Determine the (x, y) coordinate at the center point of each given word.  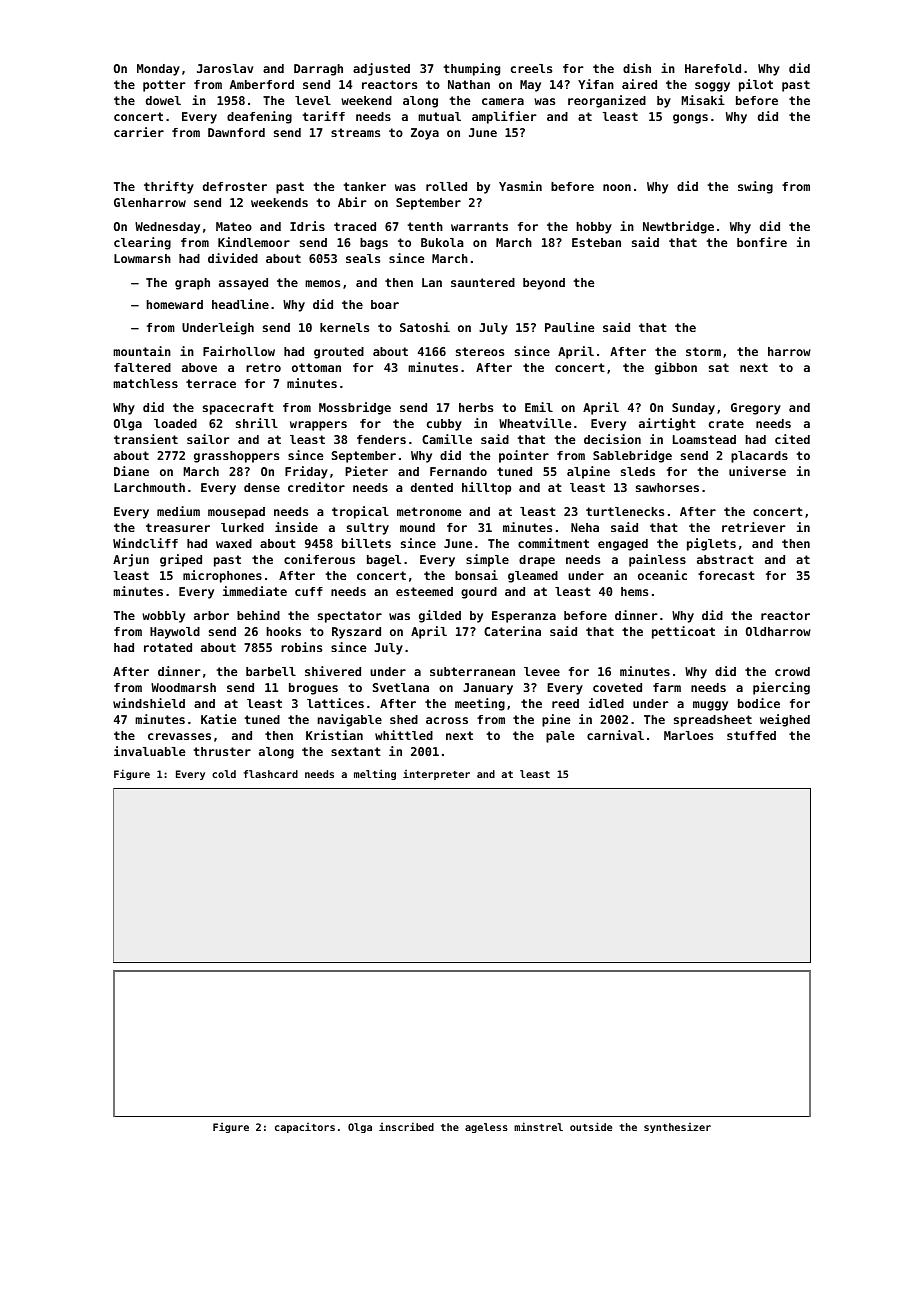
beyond (544, 284)
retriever (754, 527)
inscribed (406, 1126)
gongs (690, 119)
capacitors (305, 1128)
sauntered (483, 282)
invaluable (149, 751)
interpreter (436, 775)
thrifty (169, 187)
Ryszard (356, 633)
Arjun (131, 560)
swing (755, 187)
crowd (792, 671)
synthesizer (677, 1128)
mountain (142, 351)
